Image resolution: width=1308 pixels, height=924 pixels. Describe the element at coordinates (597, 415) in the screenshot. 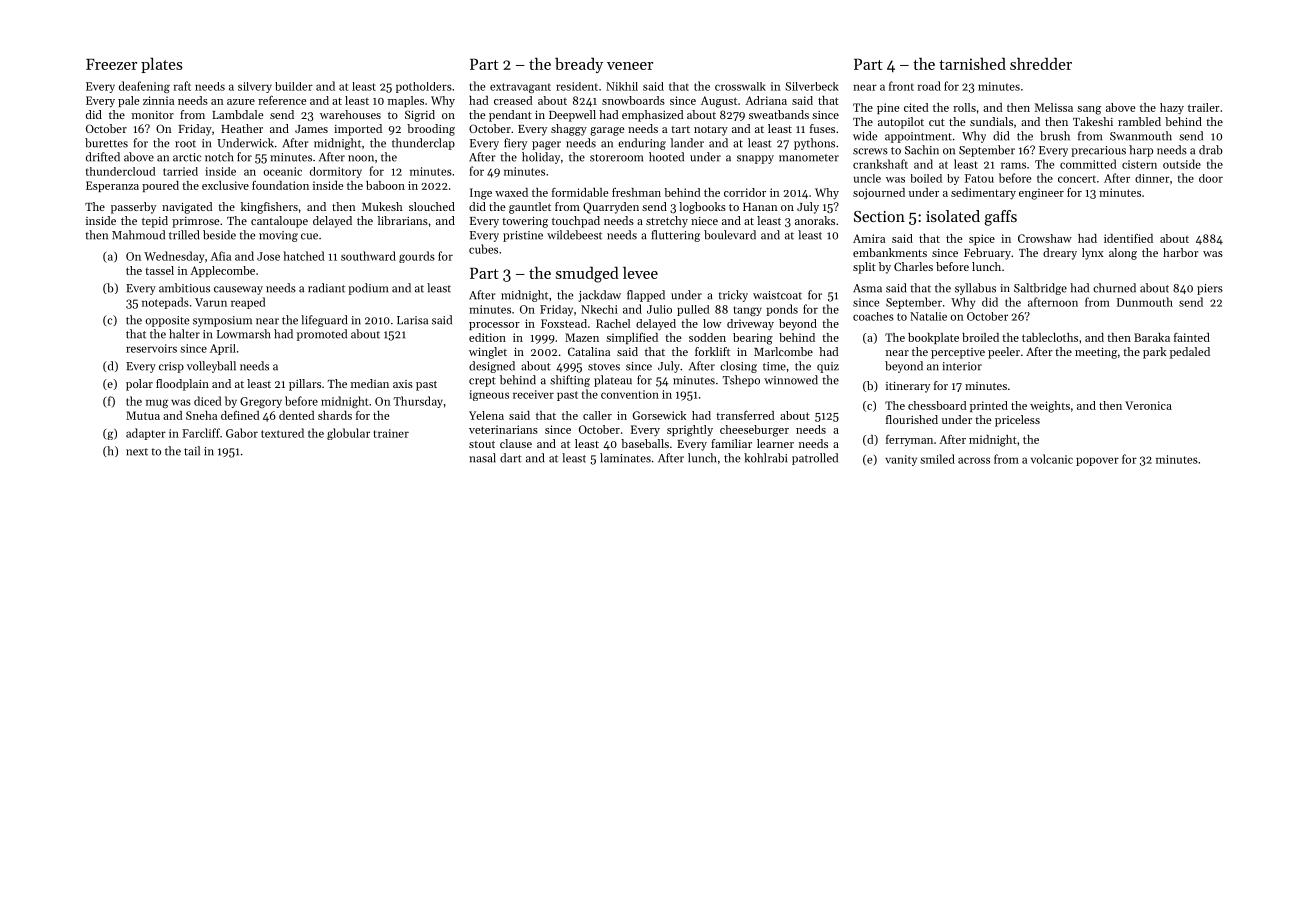

I see `caller` at that location.
